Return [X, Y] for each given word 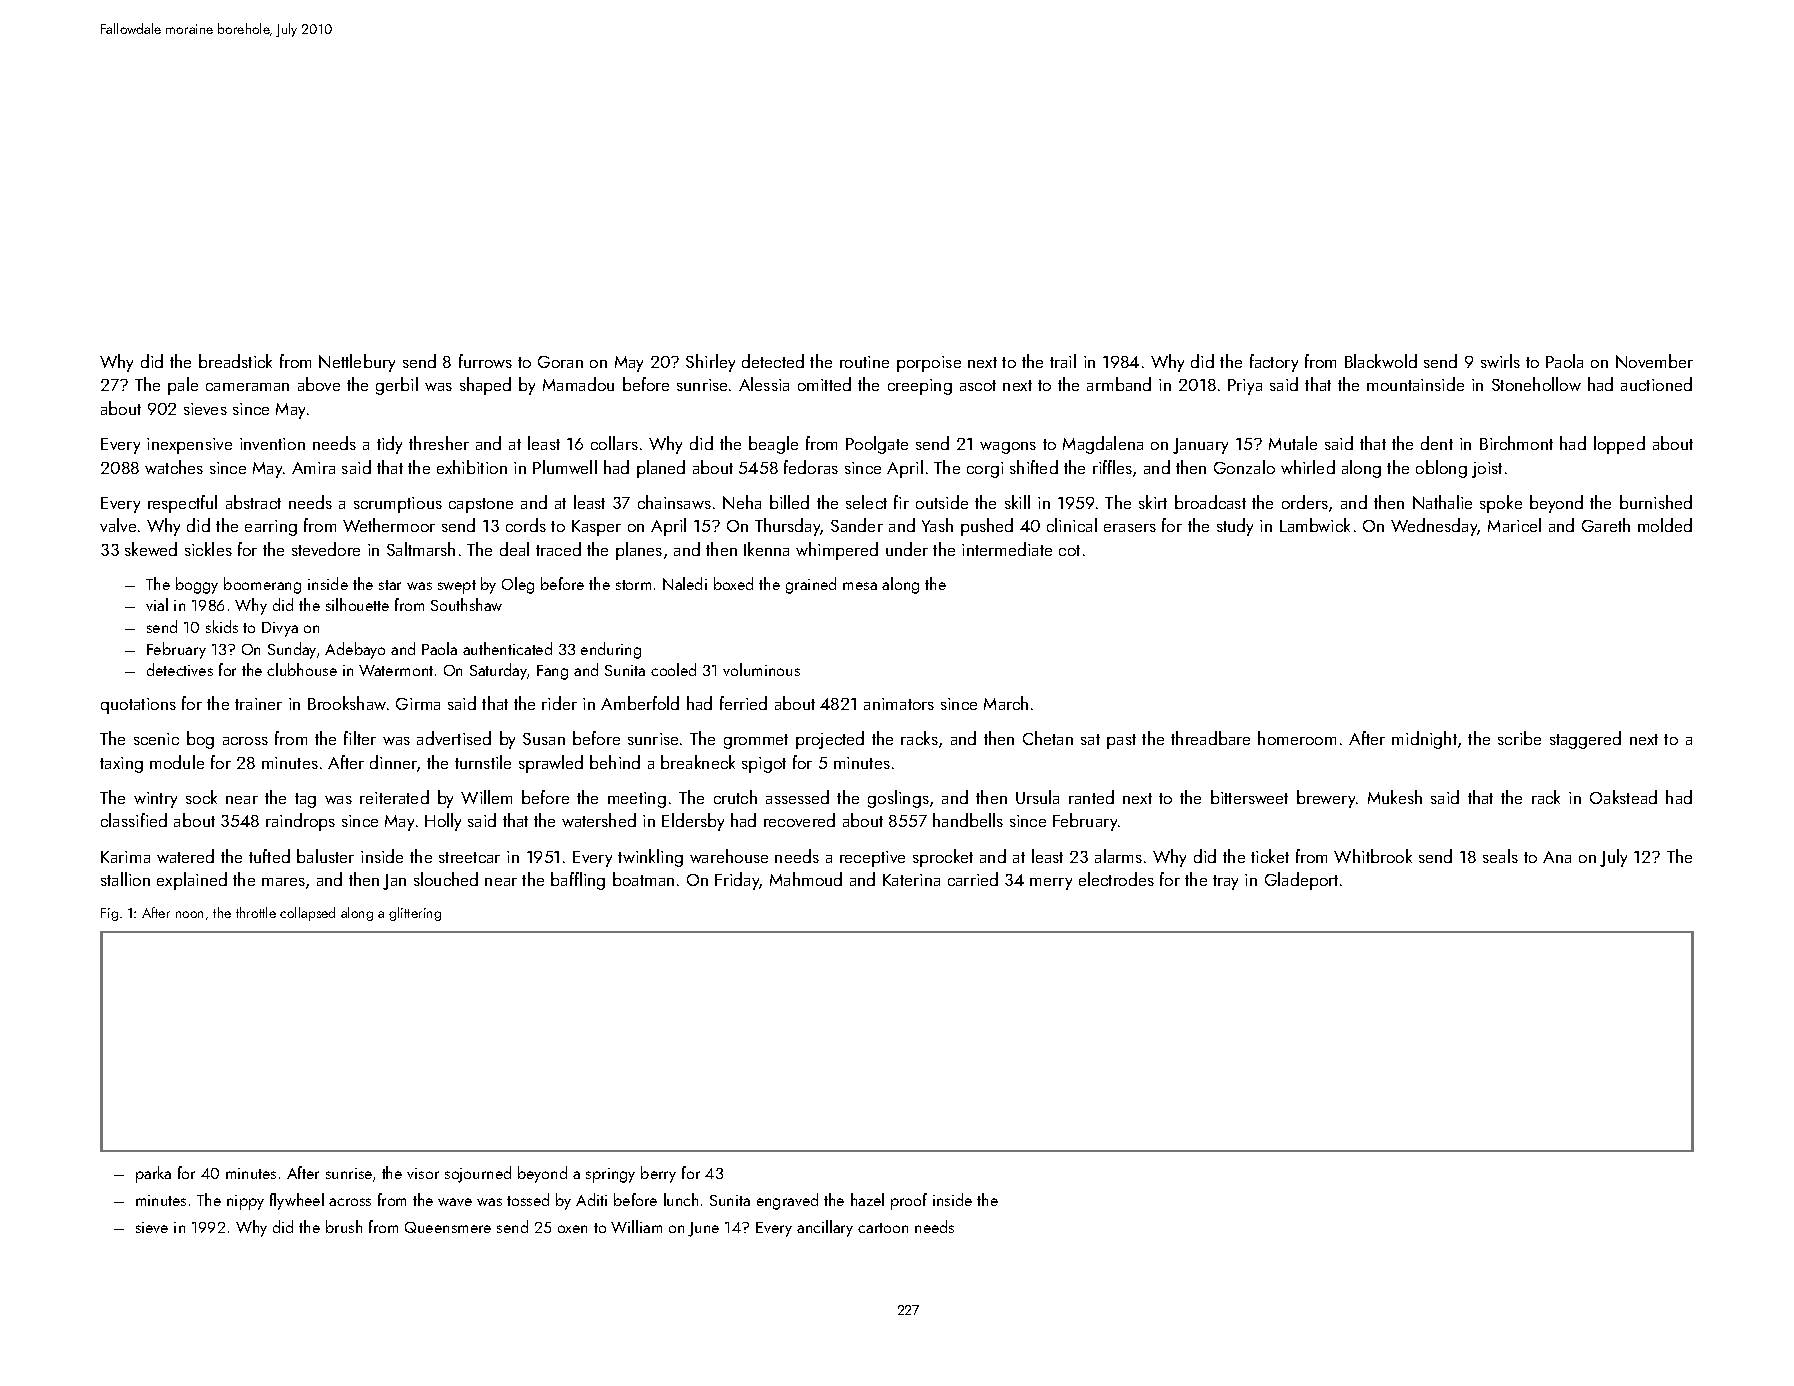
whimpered [837, 551]
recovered [799, 820]
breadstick [235, 361]
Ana [1557, 857]
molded [1665, 525]
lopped [1619, 445]
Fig [109, 914]
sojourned [478, 1174]
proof [909, 1201]
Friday [737, 881]
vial [157, 604]
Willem [486, 797]
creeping [920, 387]
